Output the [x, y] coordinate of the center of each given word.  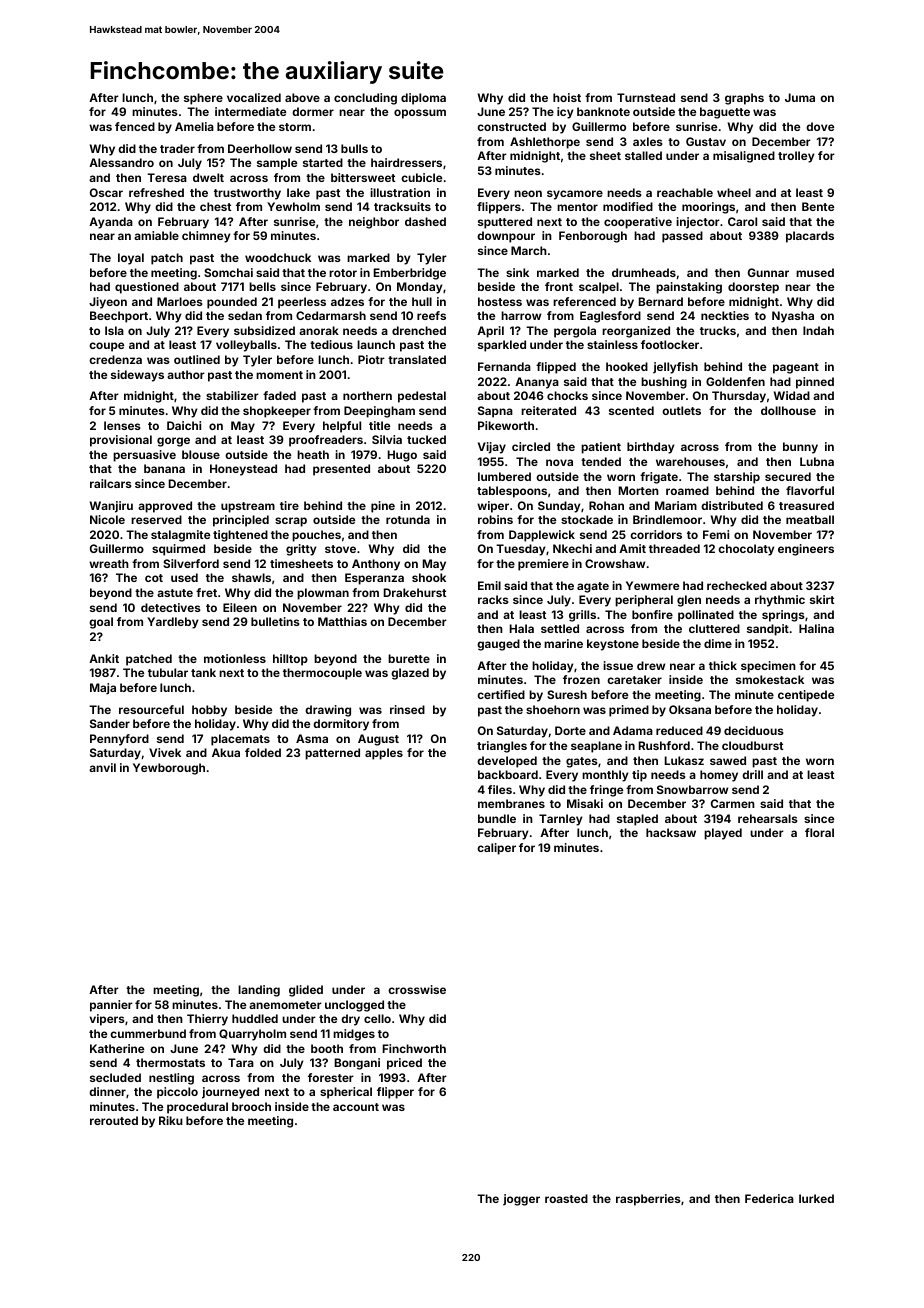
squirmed [178, 550]
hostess [500, 301]
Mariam [676, 505]
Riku [171, 1120]
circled [531, 446]
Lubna [817, 461]
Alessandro [121, 162]
